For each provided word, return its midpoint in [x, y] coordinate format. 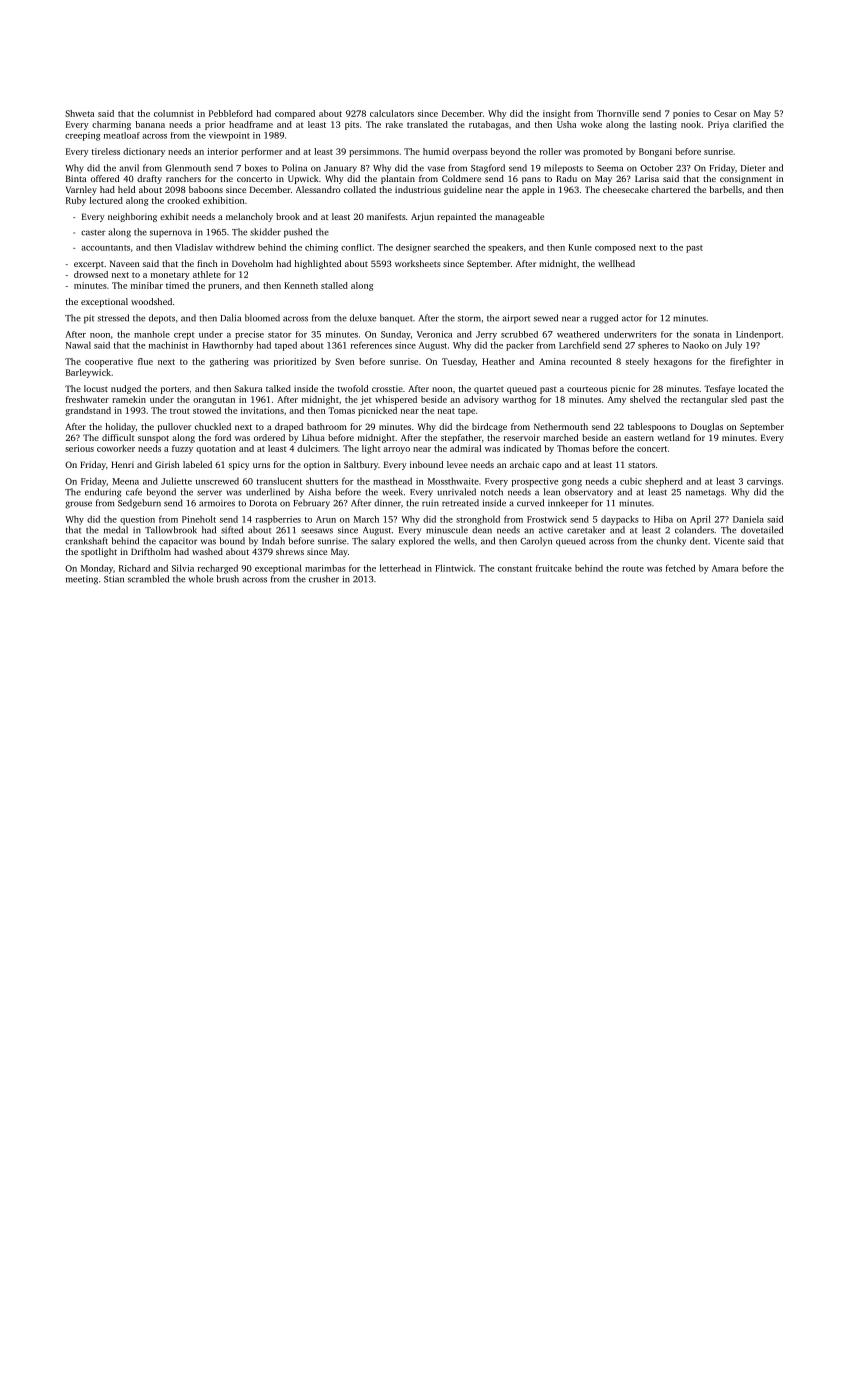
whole [201, 579]
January [340, 169]
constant [515, 569]
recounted [591, 361]
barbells [725, 189]
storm [469, 319]
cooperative [109, 362]
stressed [113, 318]
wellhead [616, 263]
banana [150, 124]
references [371, 345]
